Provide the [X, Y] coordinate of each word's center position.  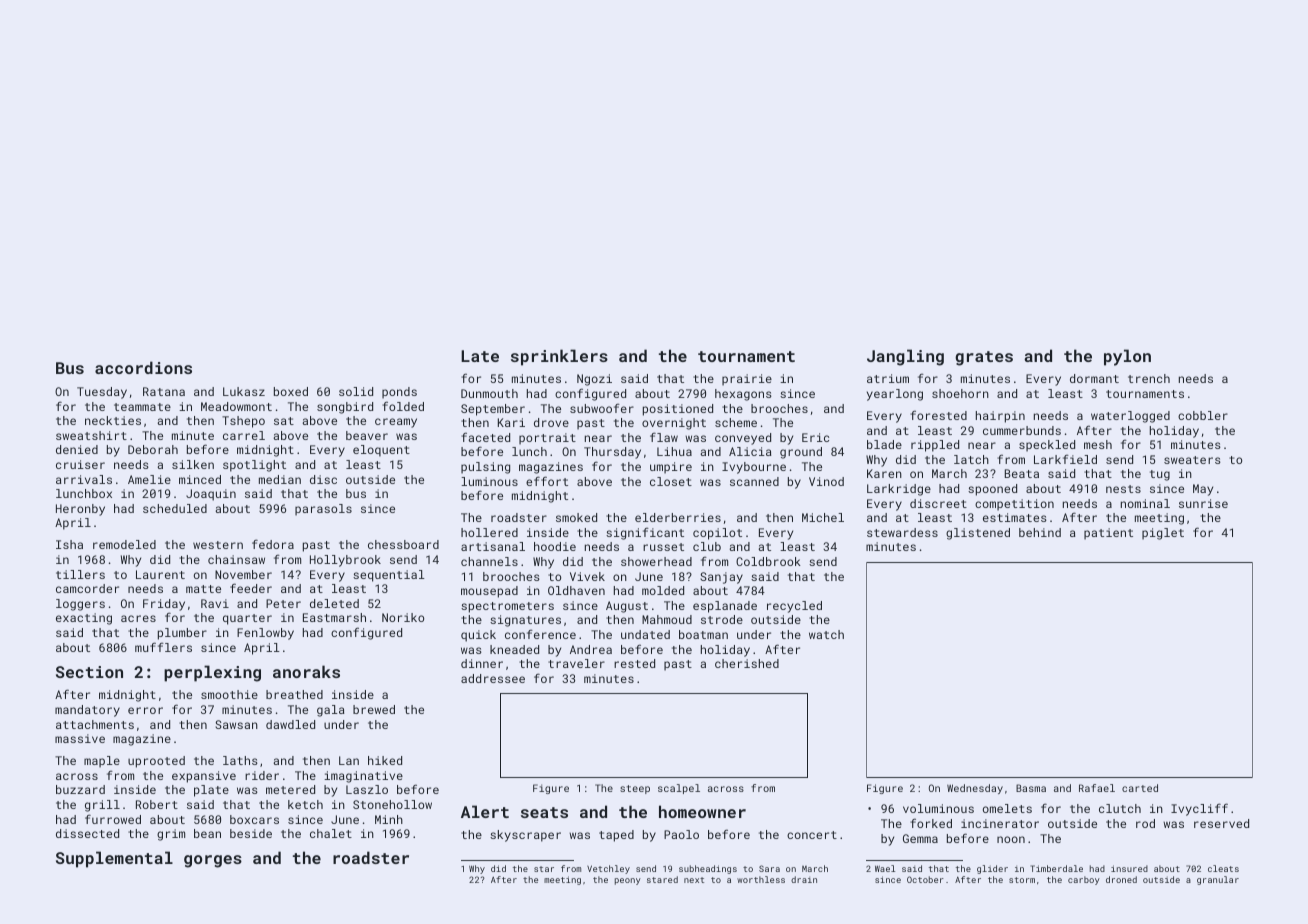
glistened [978, 534]
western [218, 545]
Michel [823, 517]
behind [1040, 532]
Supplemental [114, 859]
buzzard [80, 789]
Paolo [681, 834]
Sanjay [721, 578]
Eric [815, 437]
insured [1129, 868]
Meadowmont [236, 406]
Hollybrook [345, 561]
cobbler [1203, 415]
